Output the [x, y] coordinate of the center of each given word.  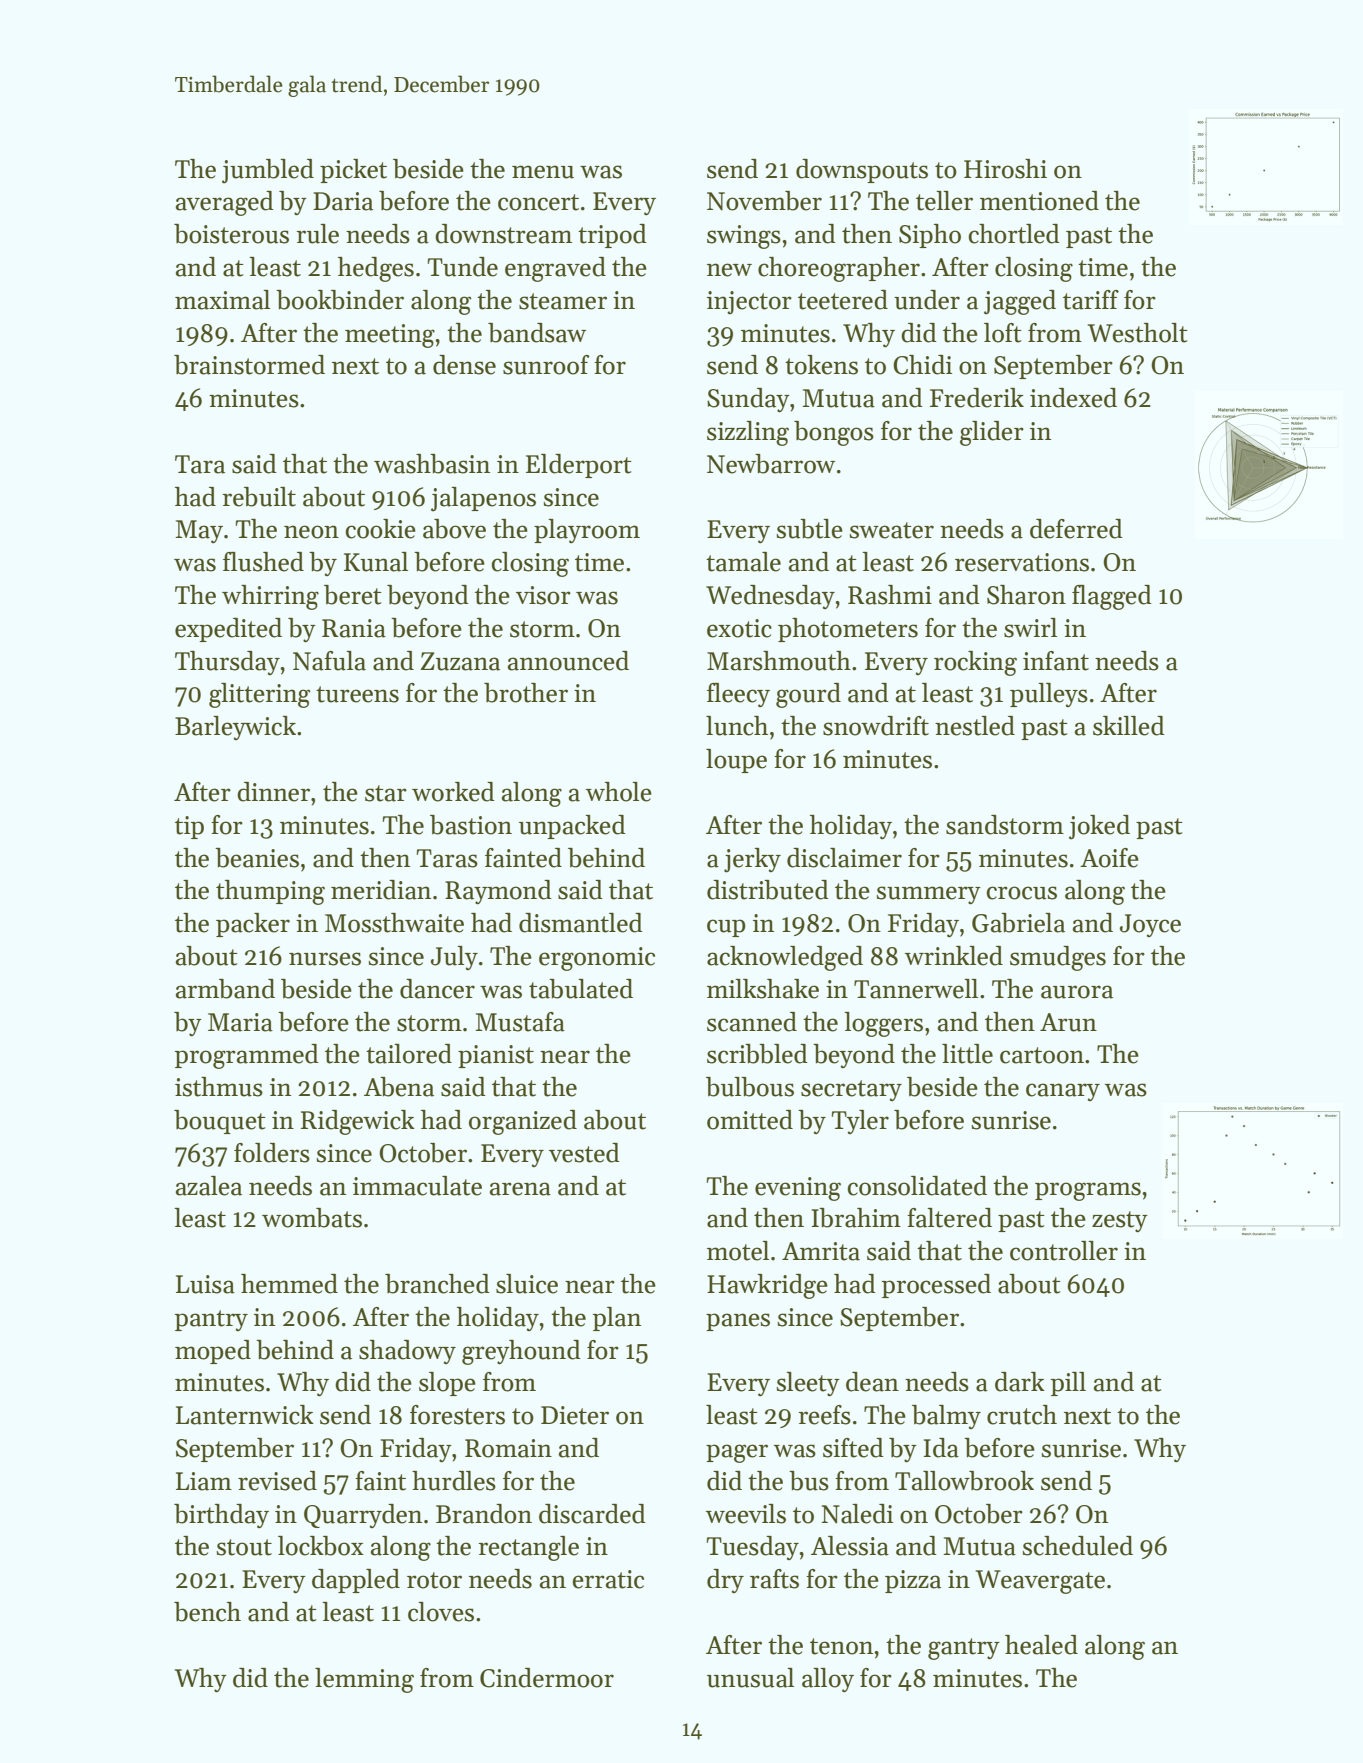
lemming [364, 1680]
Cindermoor [547, 1678]
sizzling [748, 433]
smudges [1058, 958]
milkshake [763, 989]
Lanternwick [245, 1415]
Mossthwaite [394, 923]
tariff [1091, 300]
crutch [1022, 1415]
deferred [1076, 529]
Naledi [857, 1514]
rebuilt [259, 497]
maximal [222, 300]
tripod [612, 236]
